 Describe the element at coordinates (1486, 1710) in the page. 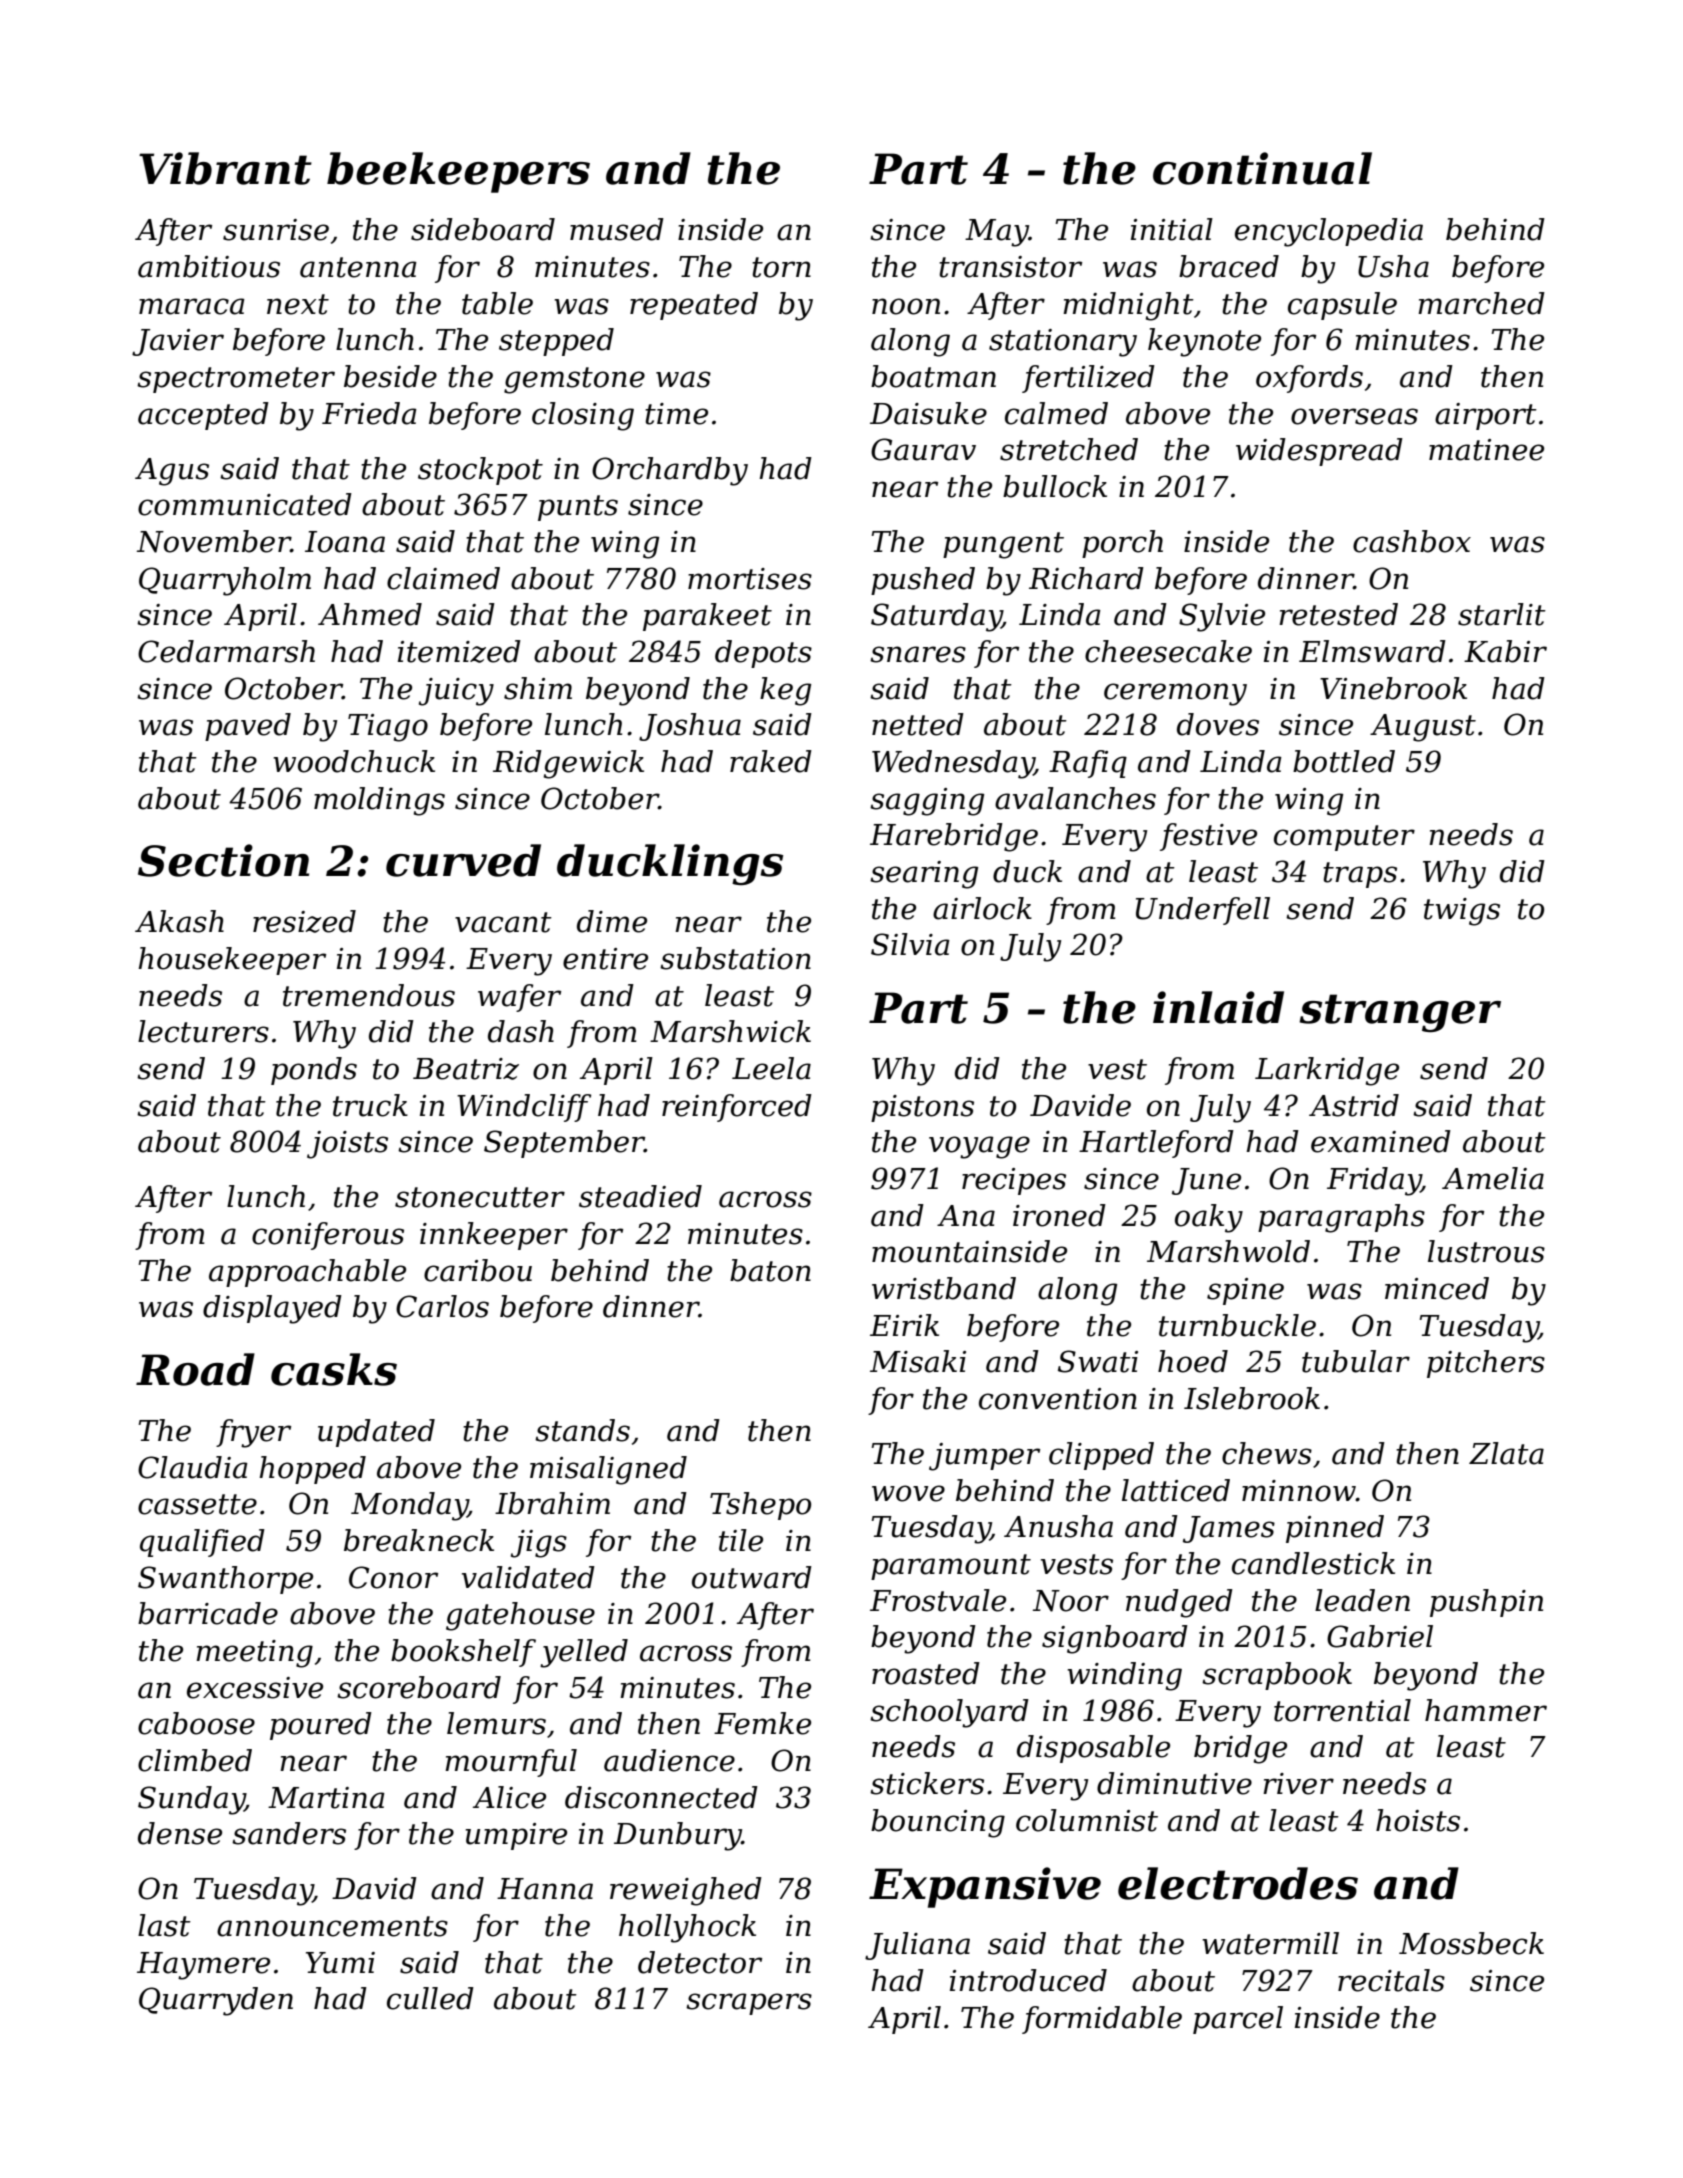

I see `hammer` at that location.
